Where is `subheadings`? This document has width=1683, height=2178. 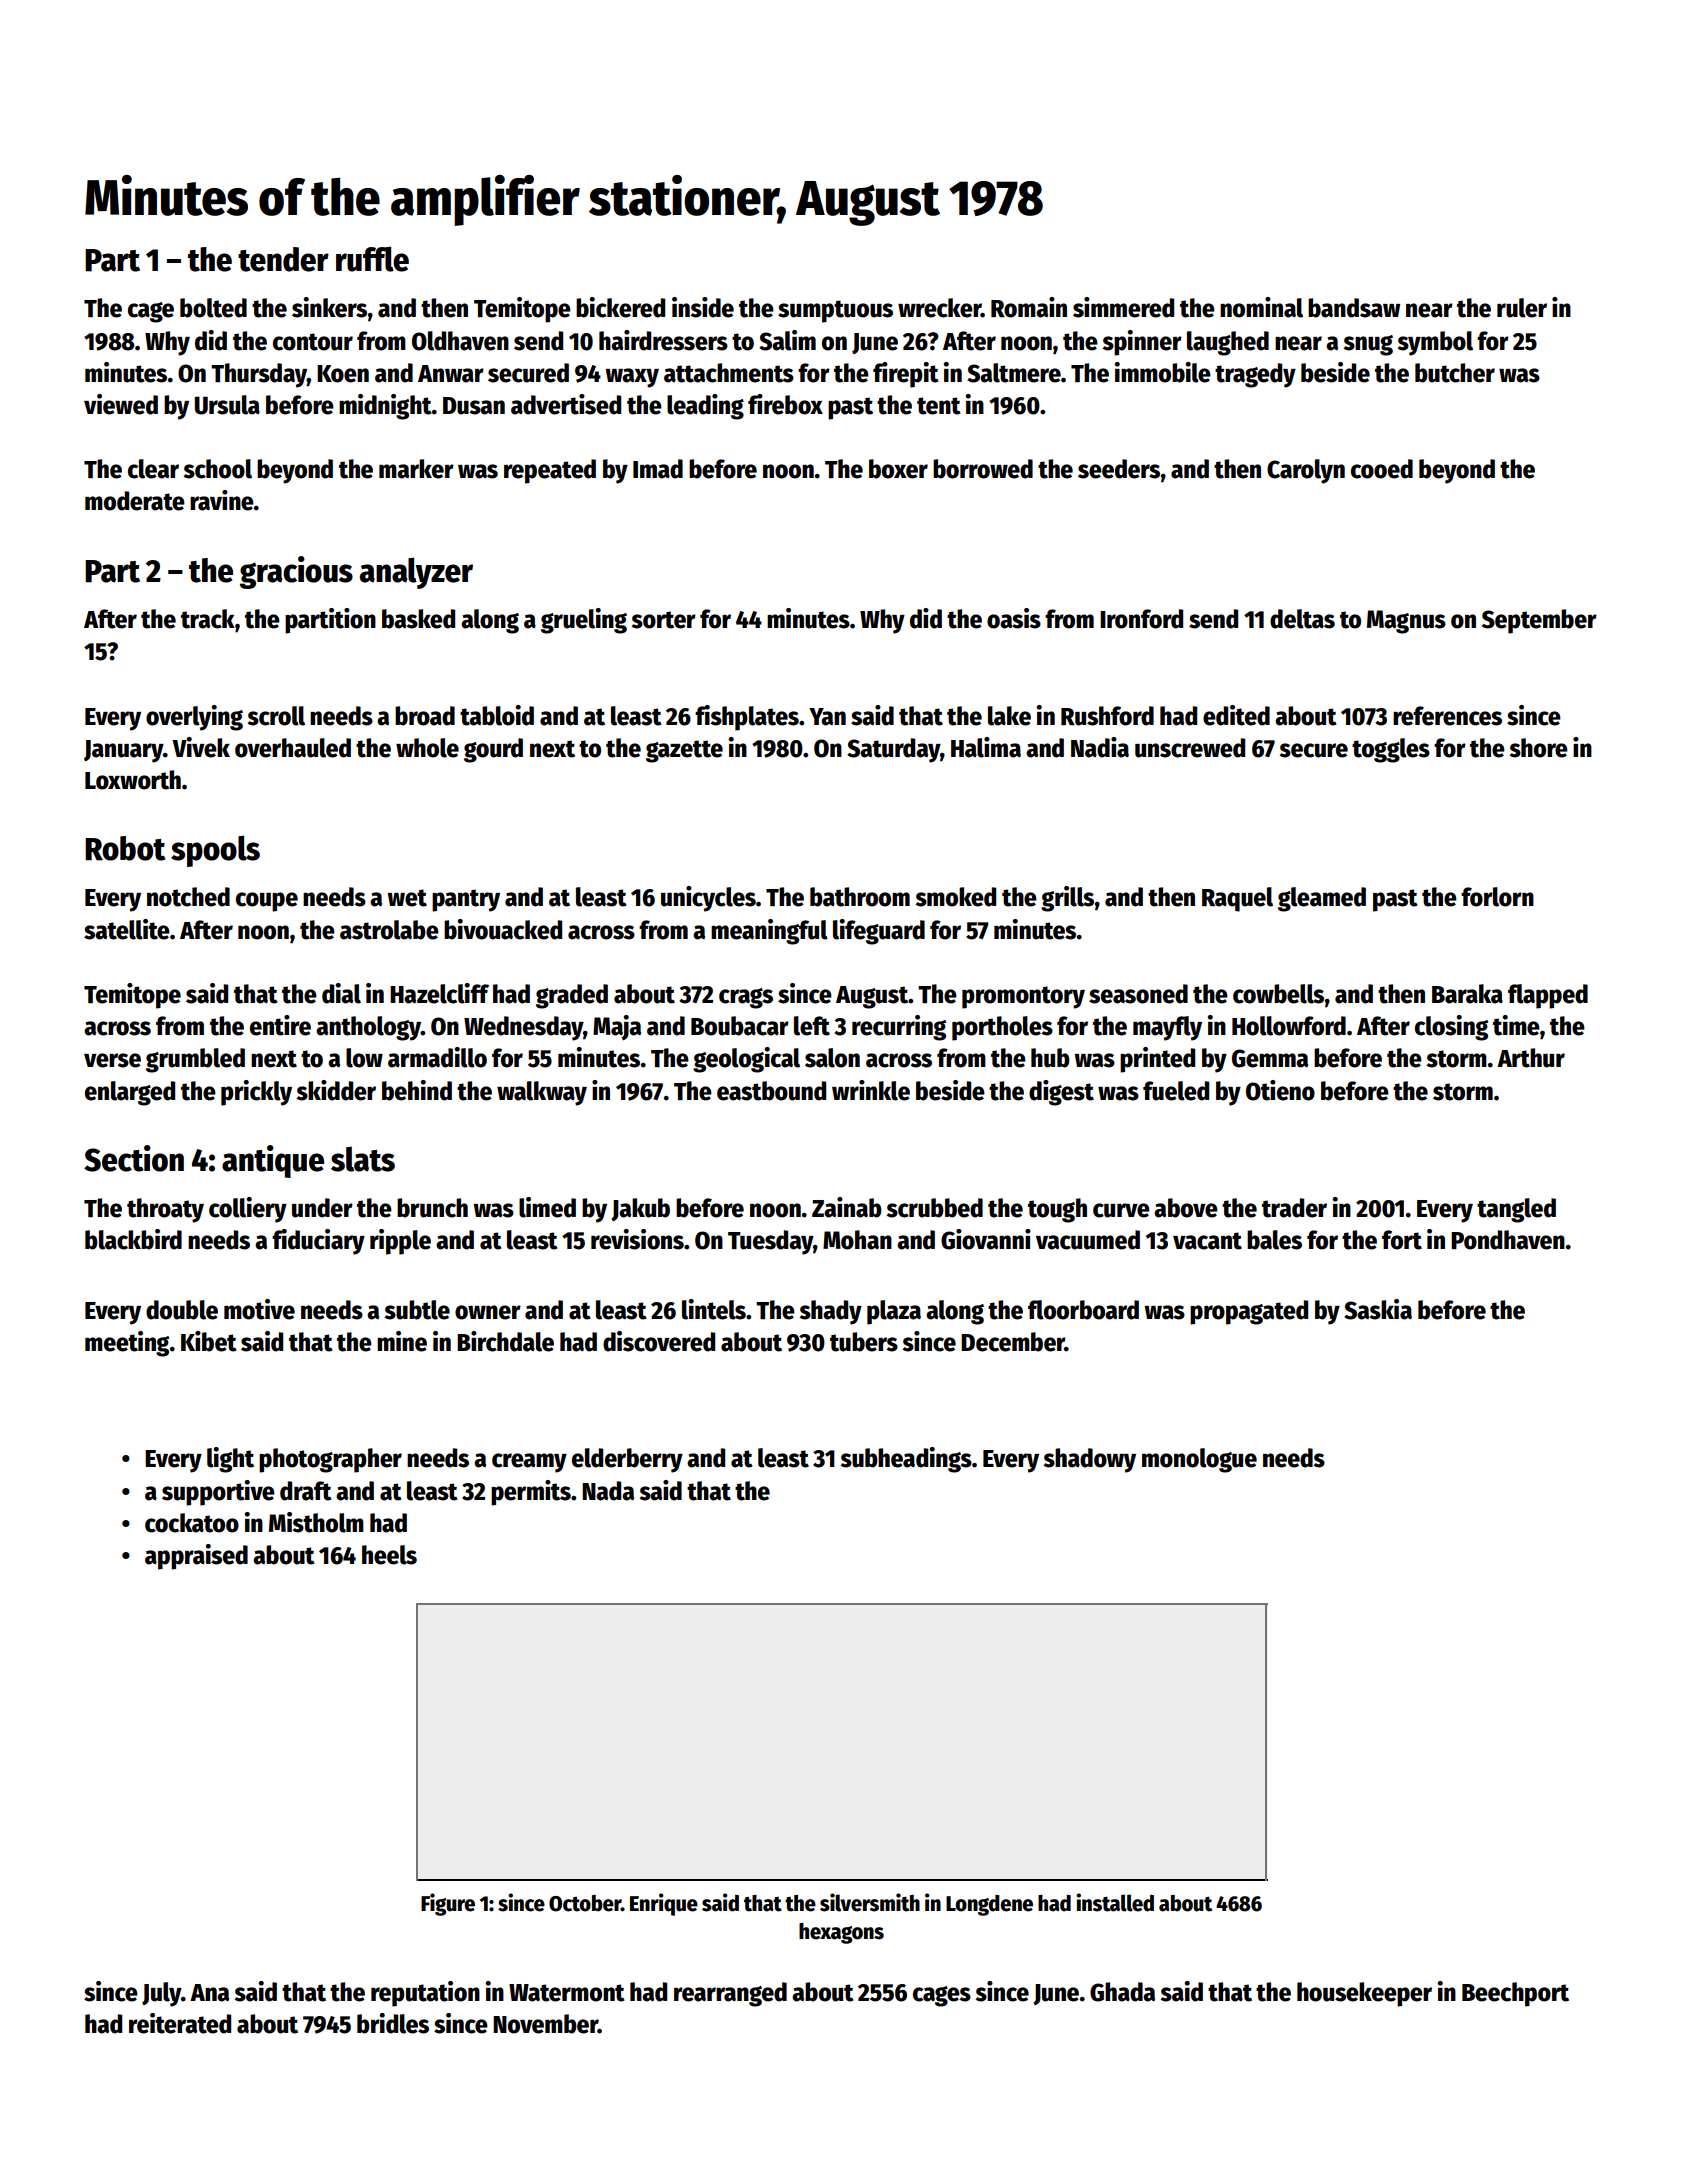 subheadings is located at coordinates (906, 1460).
